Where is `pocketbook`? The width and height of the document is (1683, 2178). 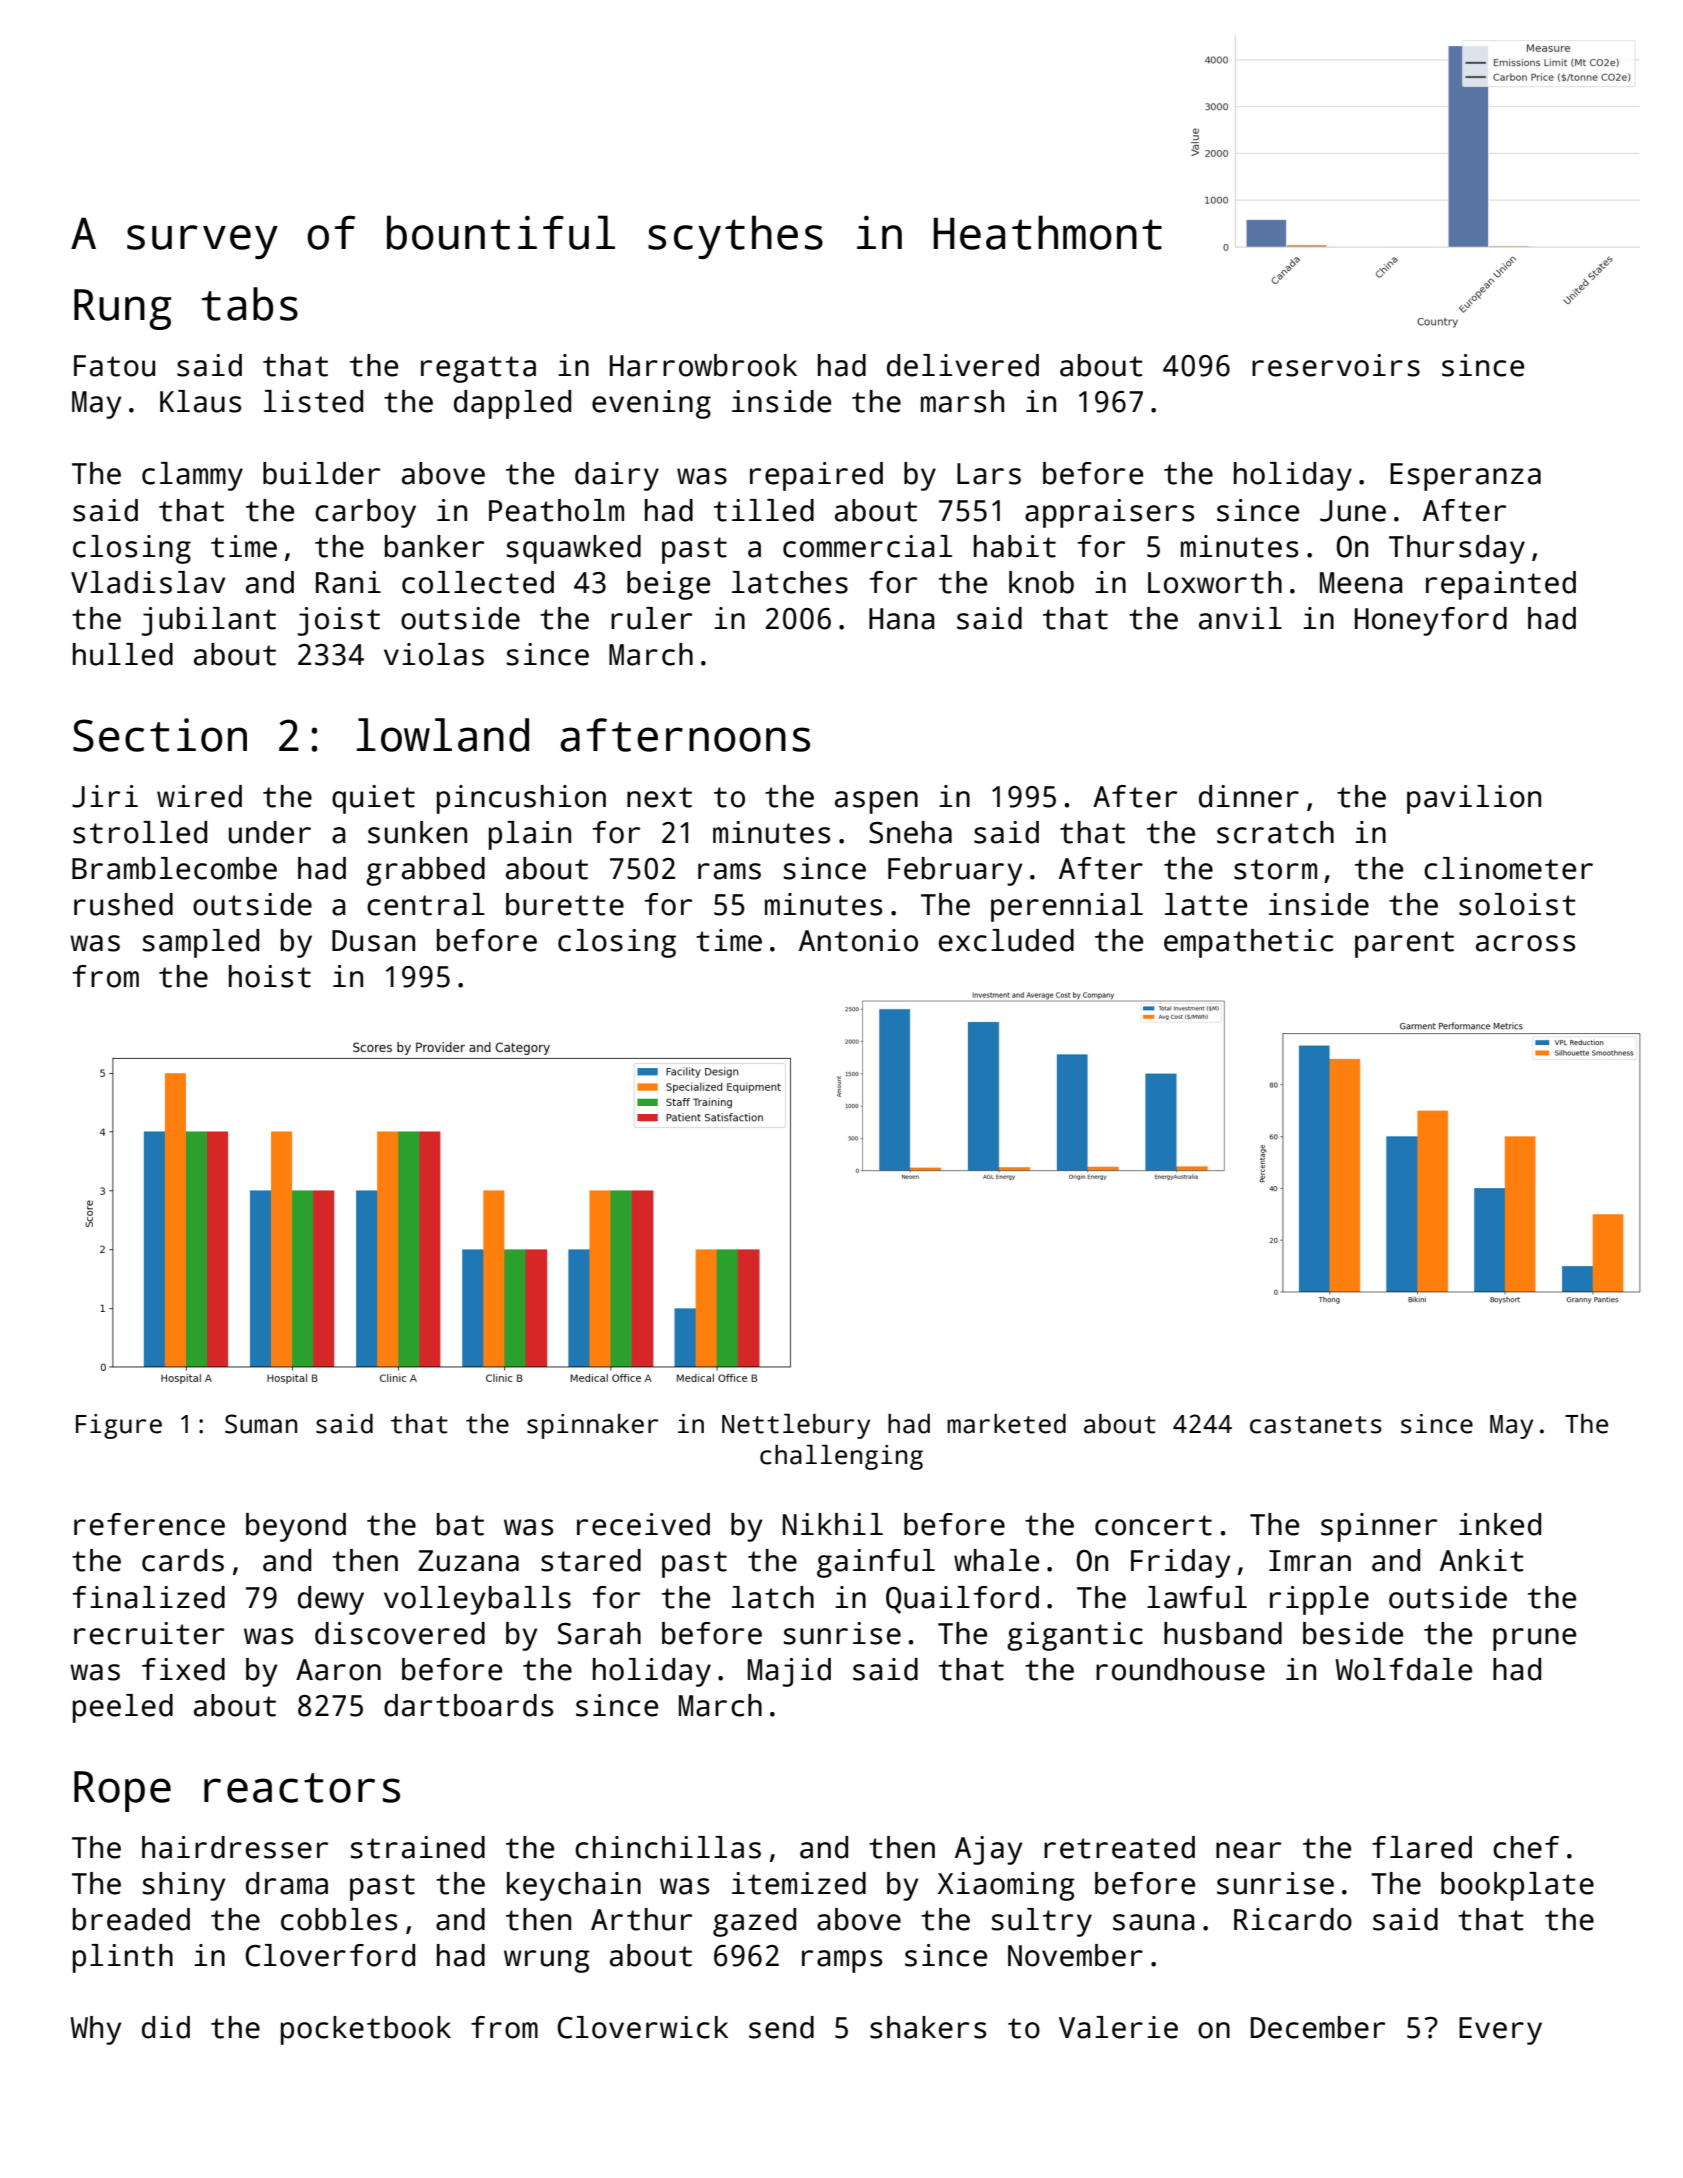 pocketbook is located at coordinates (366, 2030).
